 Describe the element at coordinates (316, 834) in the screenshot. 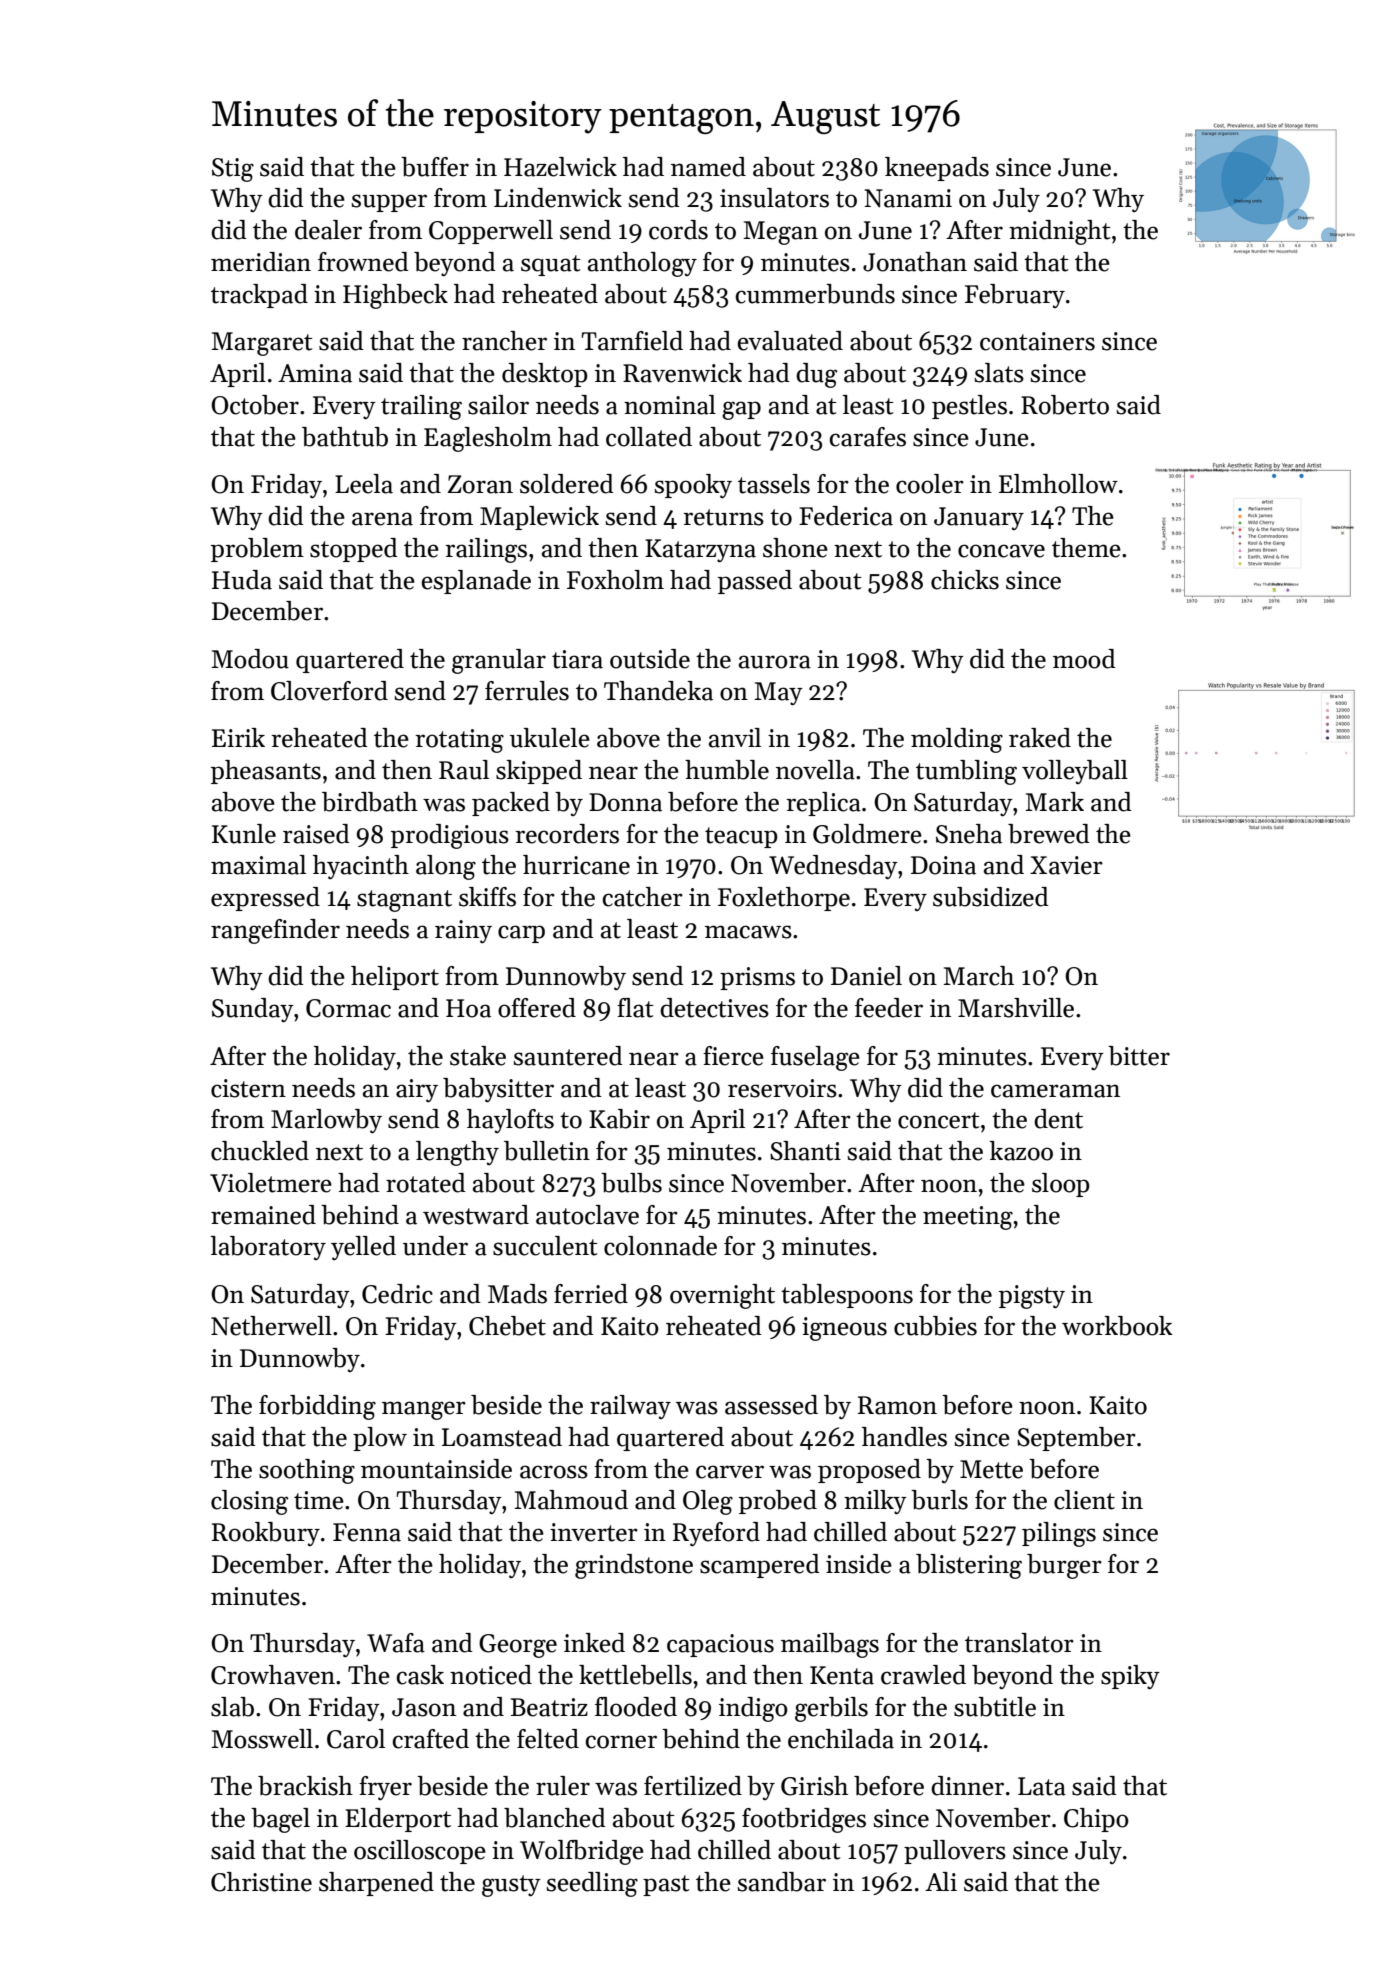

I see `raised` at that location.
